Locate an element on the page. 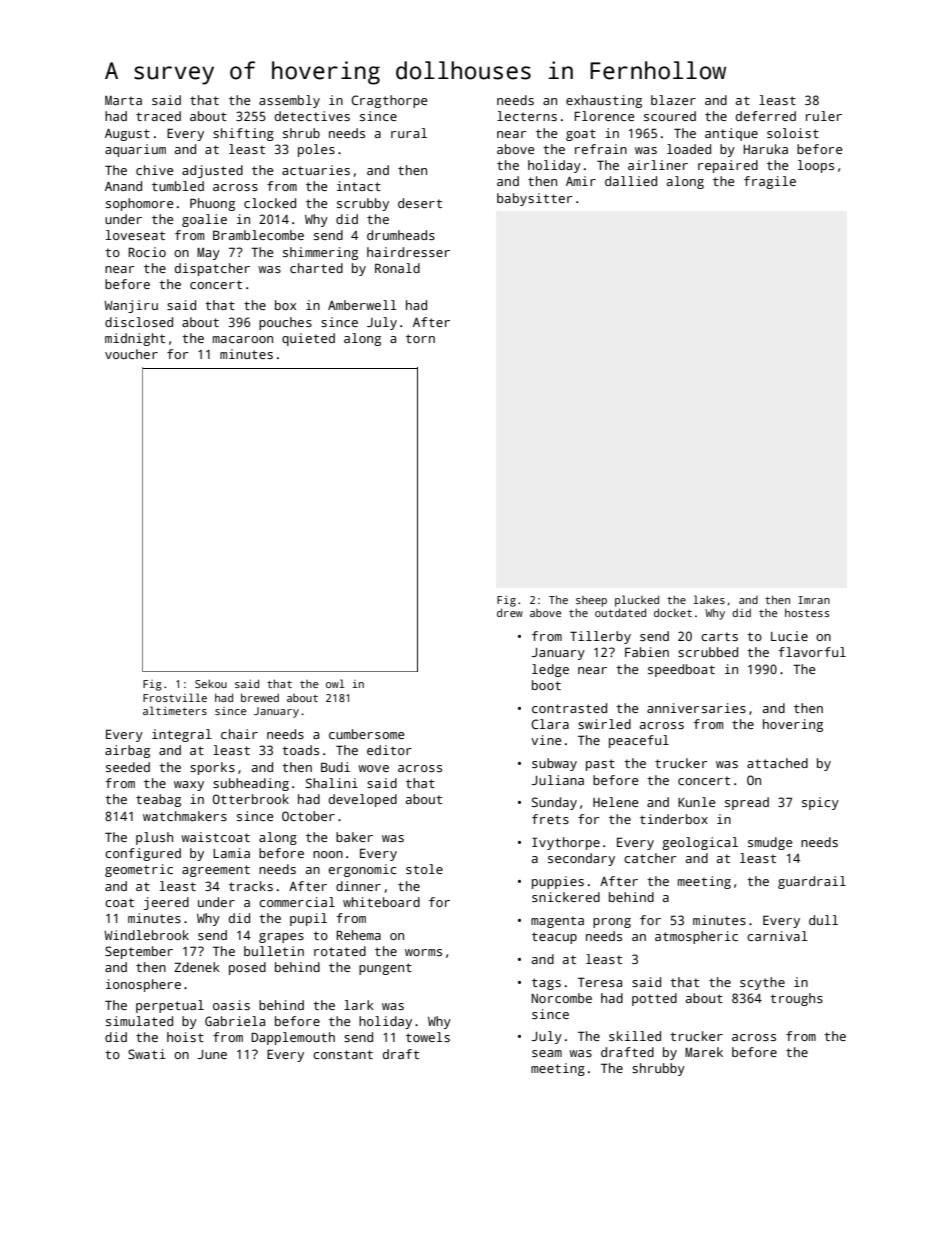 The image size is (952, 1233). pouches is located at coordinates (285, 323).
